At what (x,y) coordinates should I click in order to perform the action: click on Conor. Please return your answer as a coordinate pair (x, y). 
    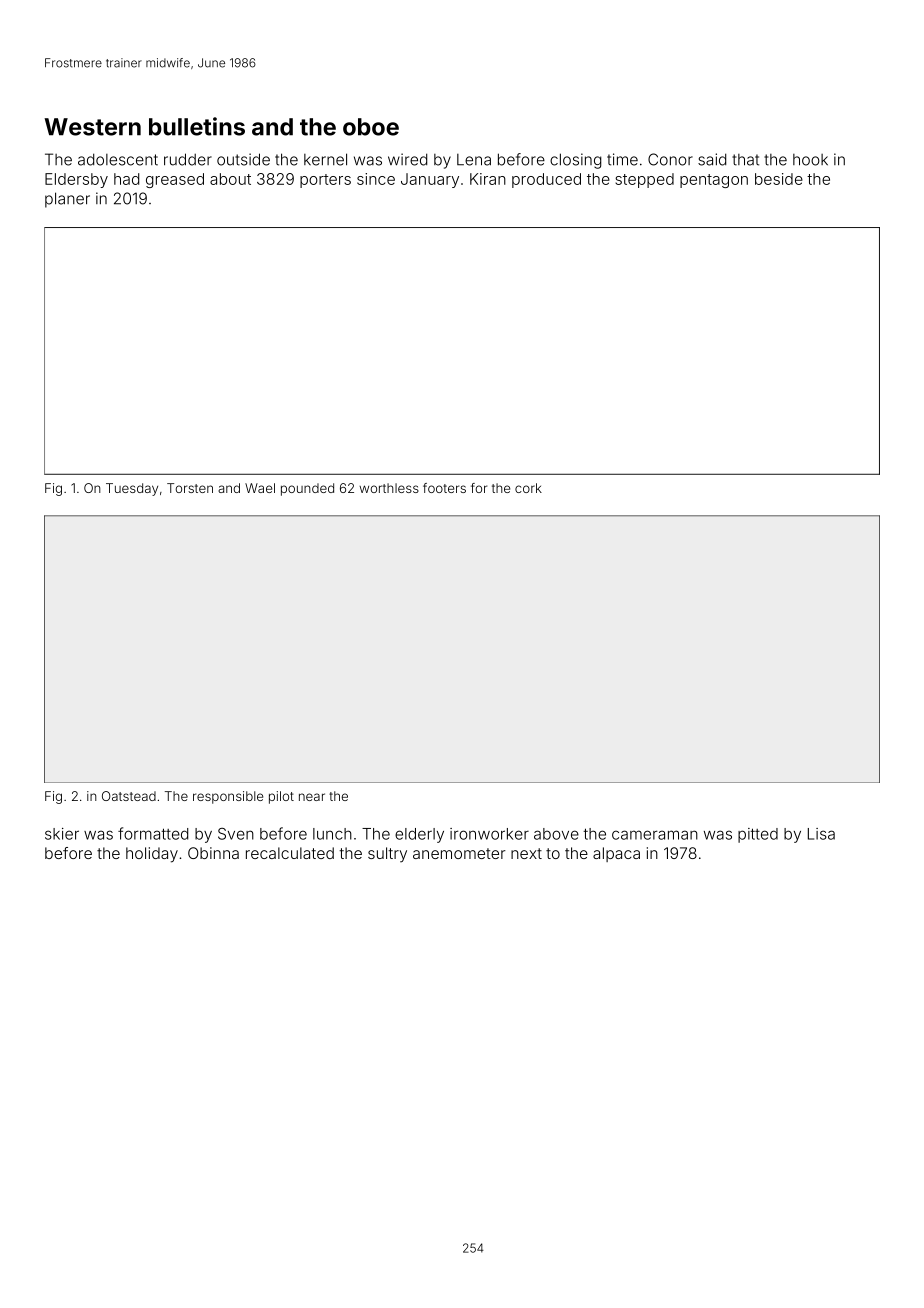
    Looking at the image, I should click on (670, 159).
